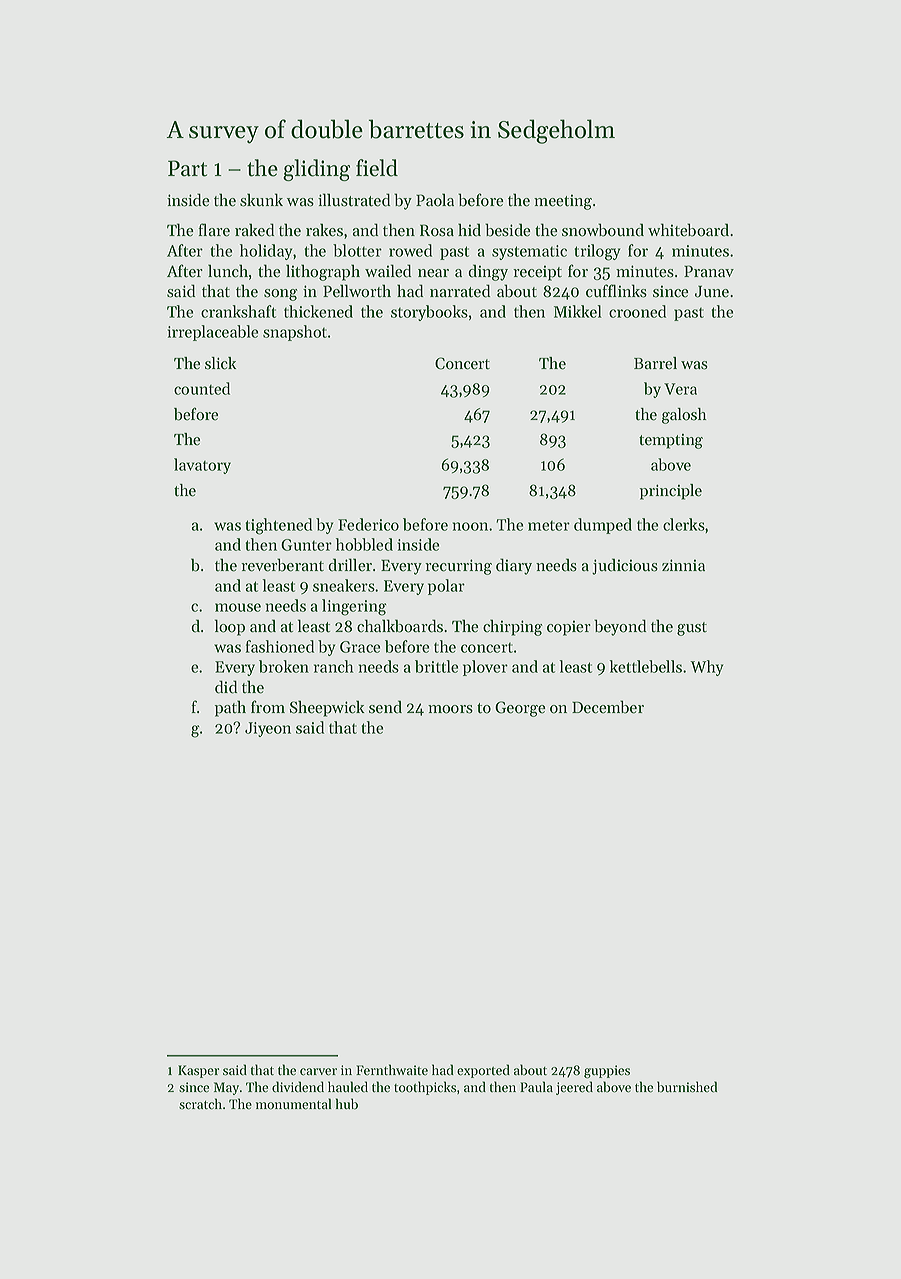  I want to click on meeting, so click(563, 202).
